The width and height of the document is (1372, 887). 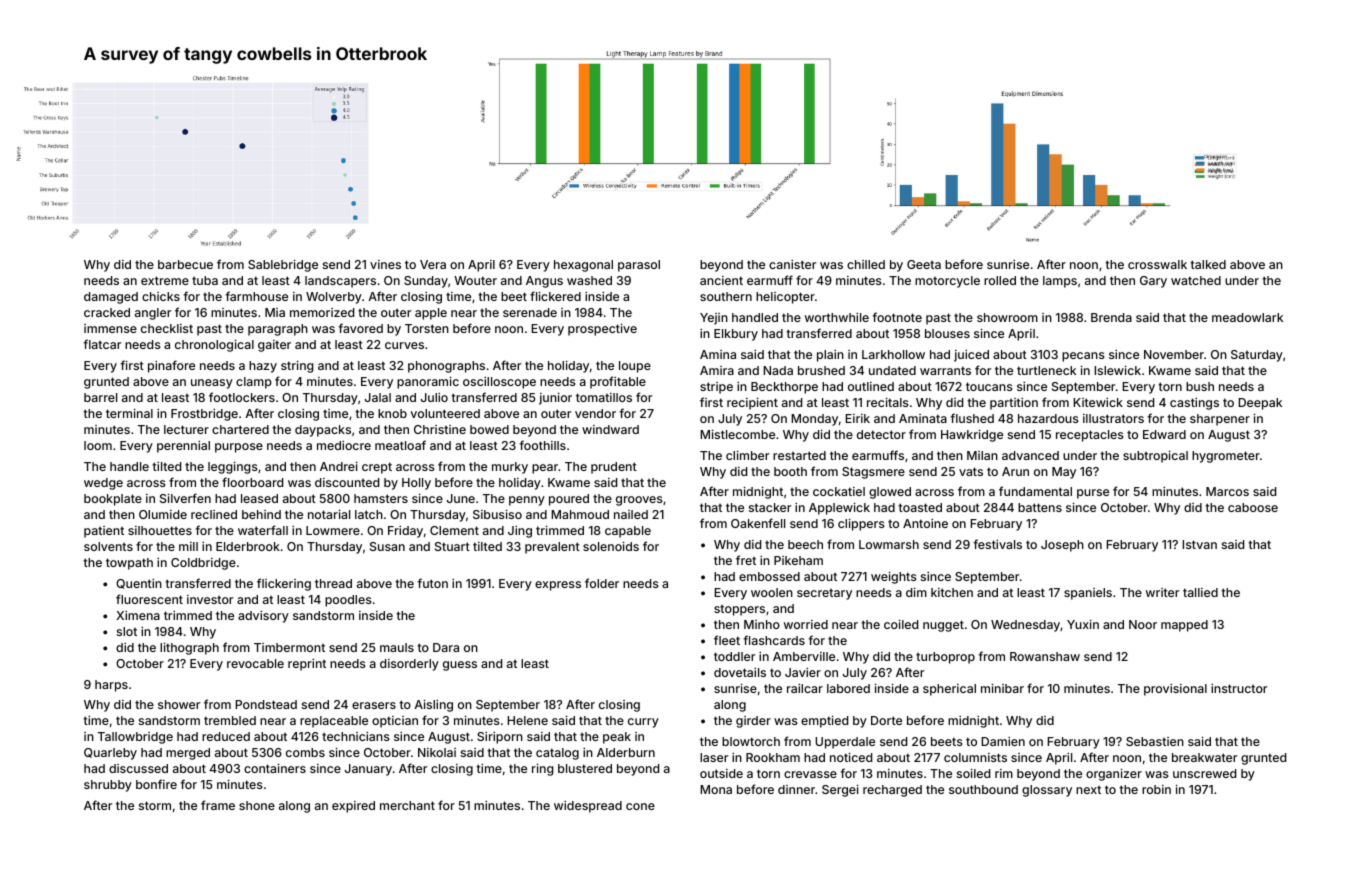 What do you see at coordinates (167, 328) in the document?
I see `checklist` at bounding box center [167, 328].
